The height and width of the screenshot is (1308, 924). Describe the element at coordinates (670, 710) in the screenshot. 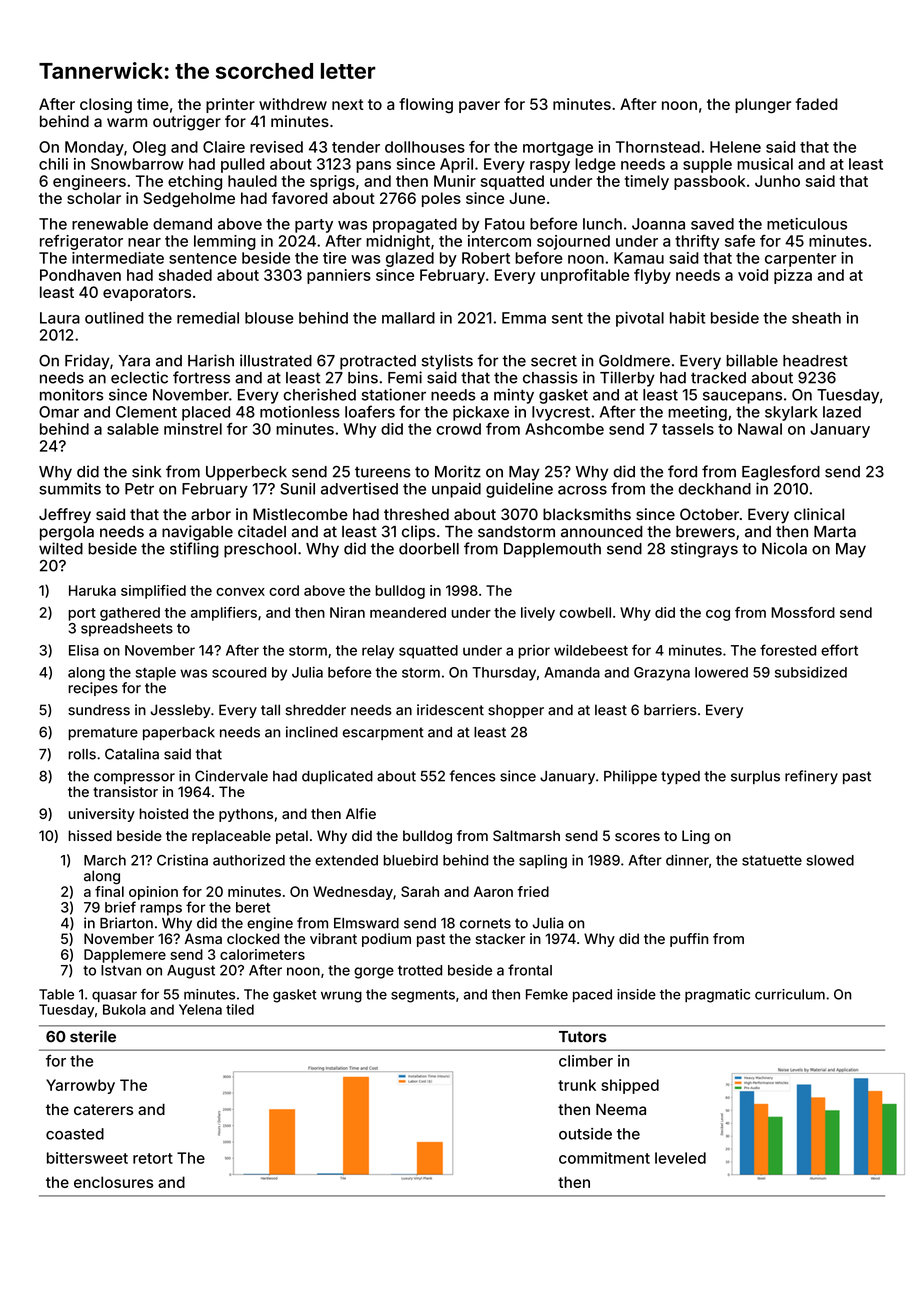

I see `barriers` at that location.
